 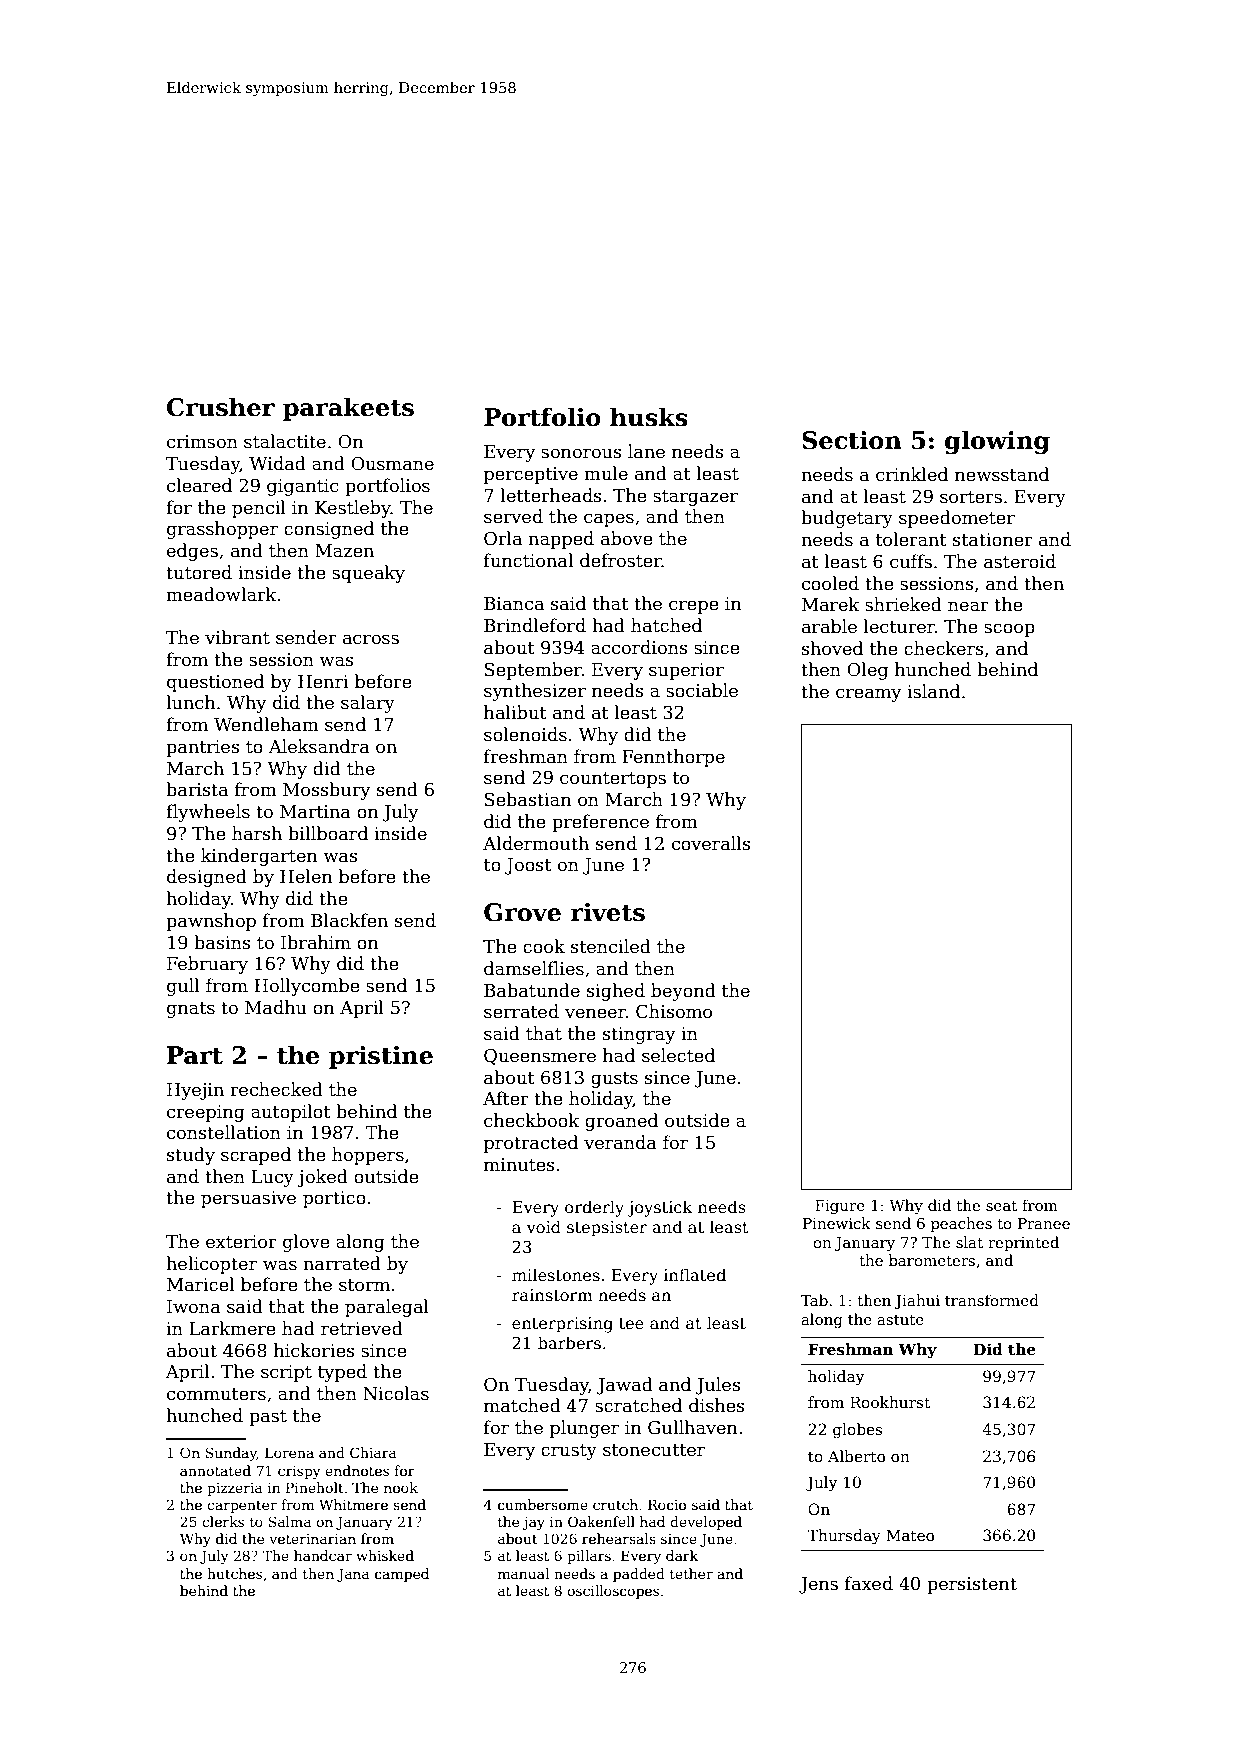 I want to click on lane, so click(x=646, y=451).
